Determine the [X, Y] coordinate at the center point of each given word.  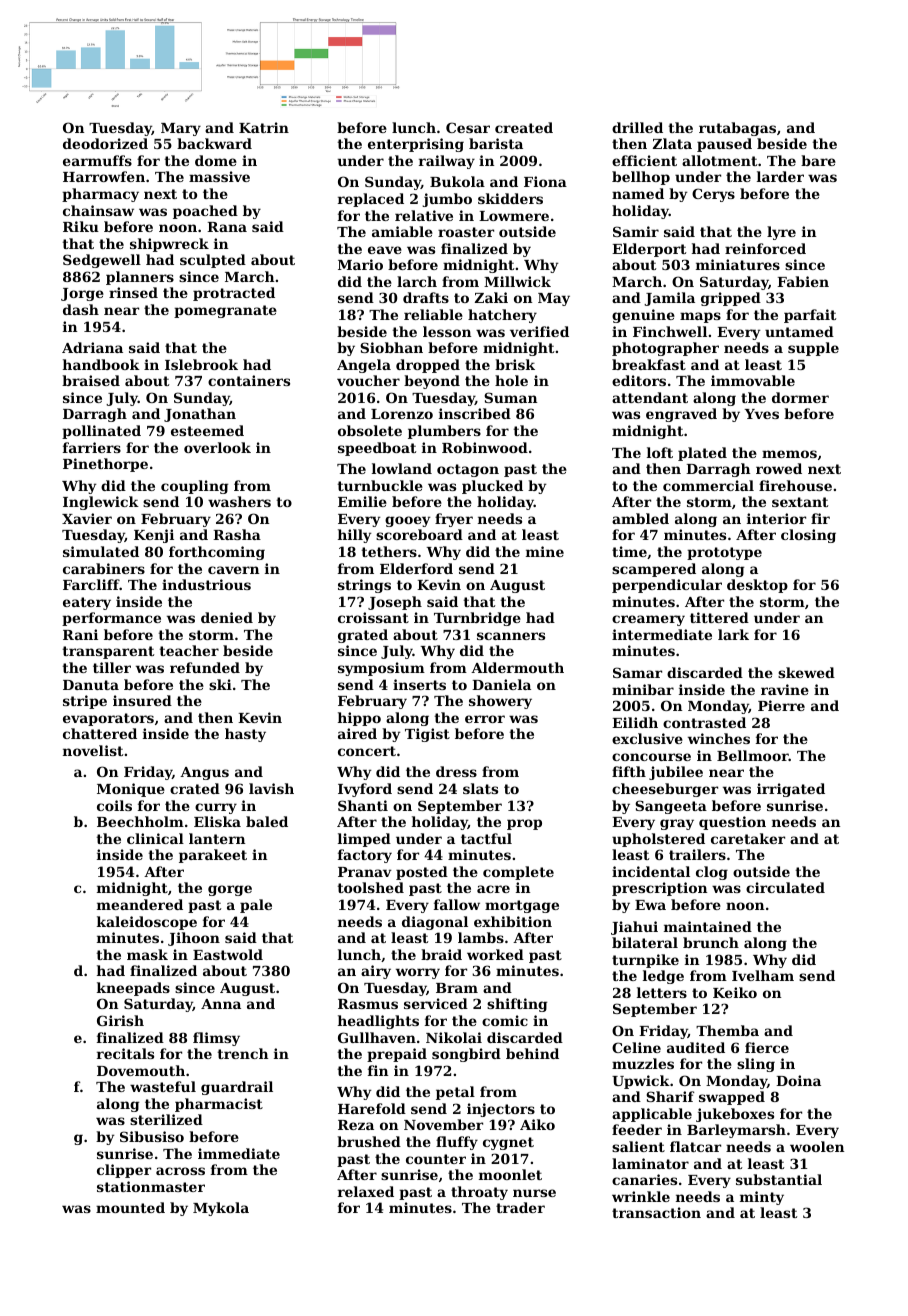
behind [532, 1053]
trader [520, 1207]
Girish [120, 1020]
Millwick [517, 281]
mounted [130, 1207]
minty [762, 1198]
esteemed [207, 430]
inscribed [475, 413]
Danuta [91, 685]
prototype [724, 553]
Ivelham [763, 975]
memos [789, 454]
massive [219, 176]
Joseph [395, 603]
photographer [665, 349]
